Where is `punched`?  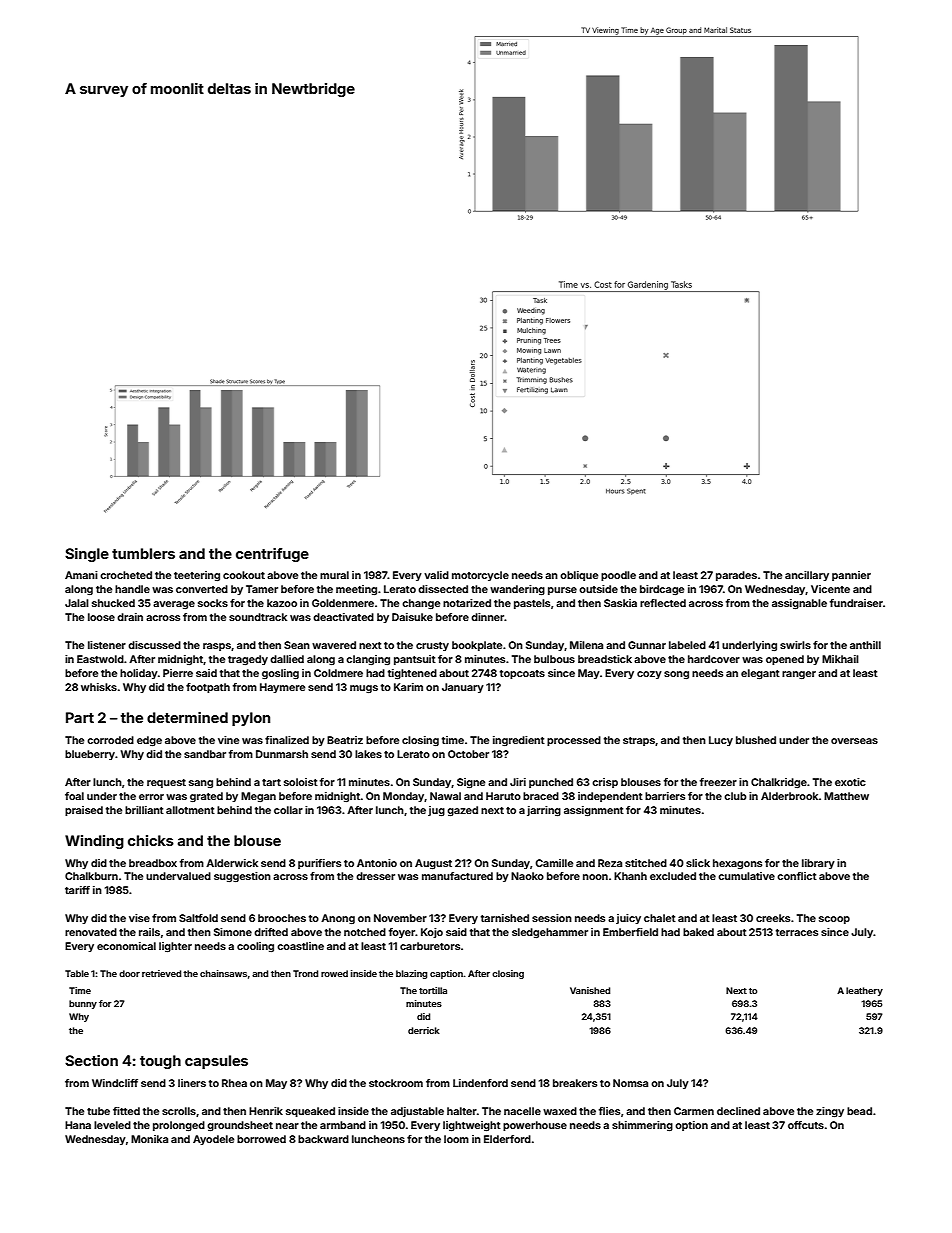 punched is located at coordinates (551, 783).
